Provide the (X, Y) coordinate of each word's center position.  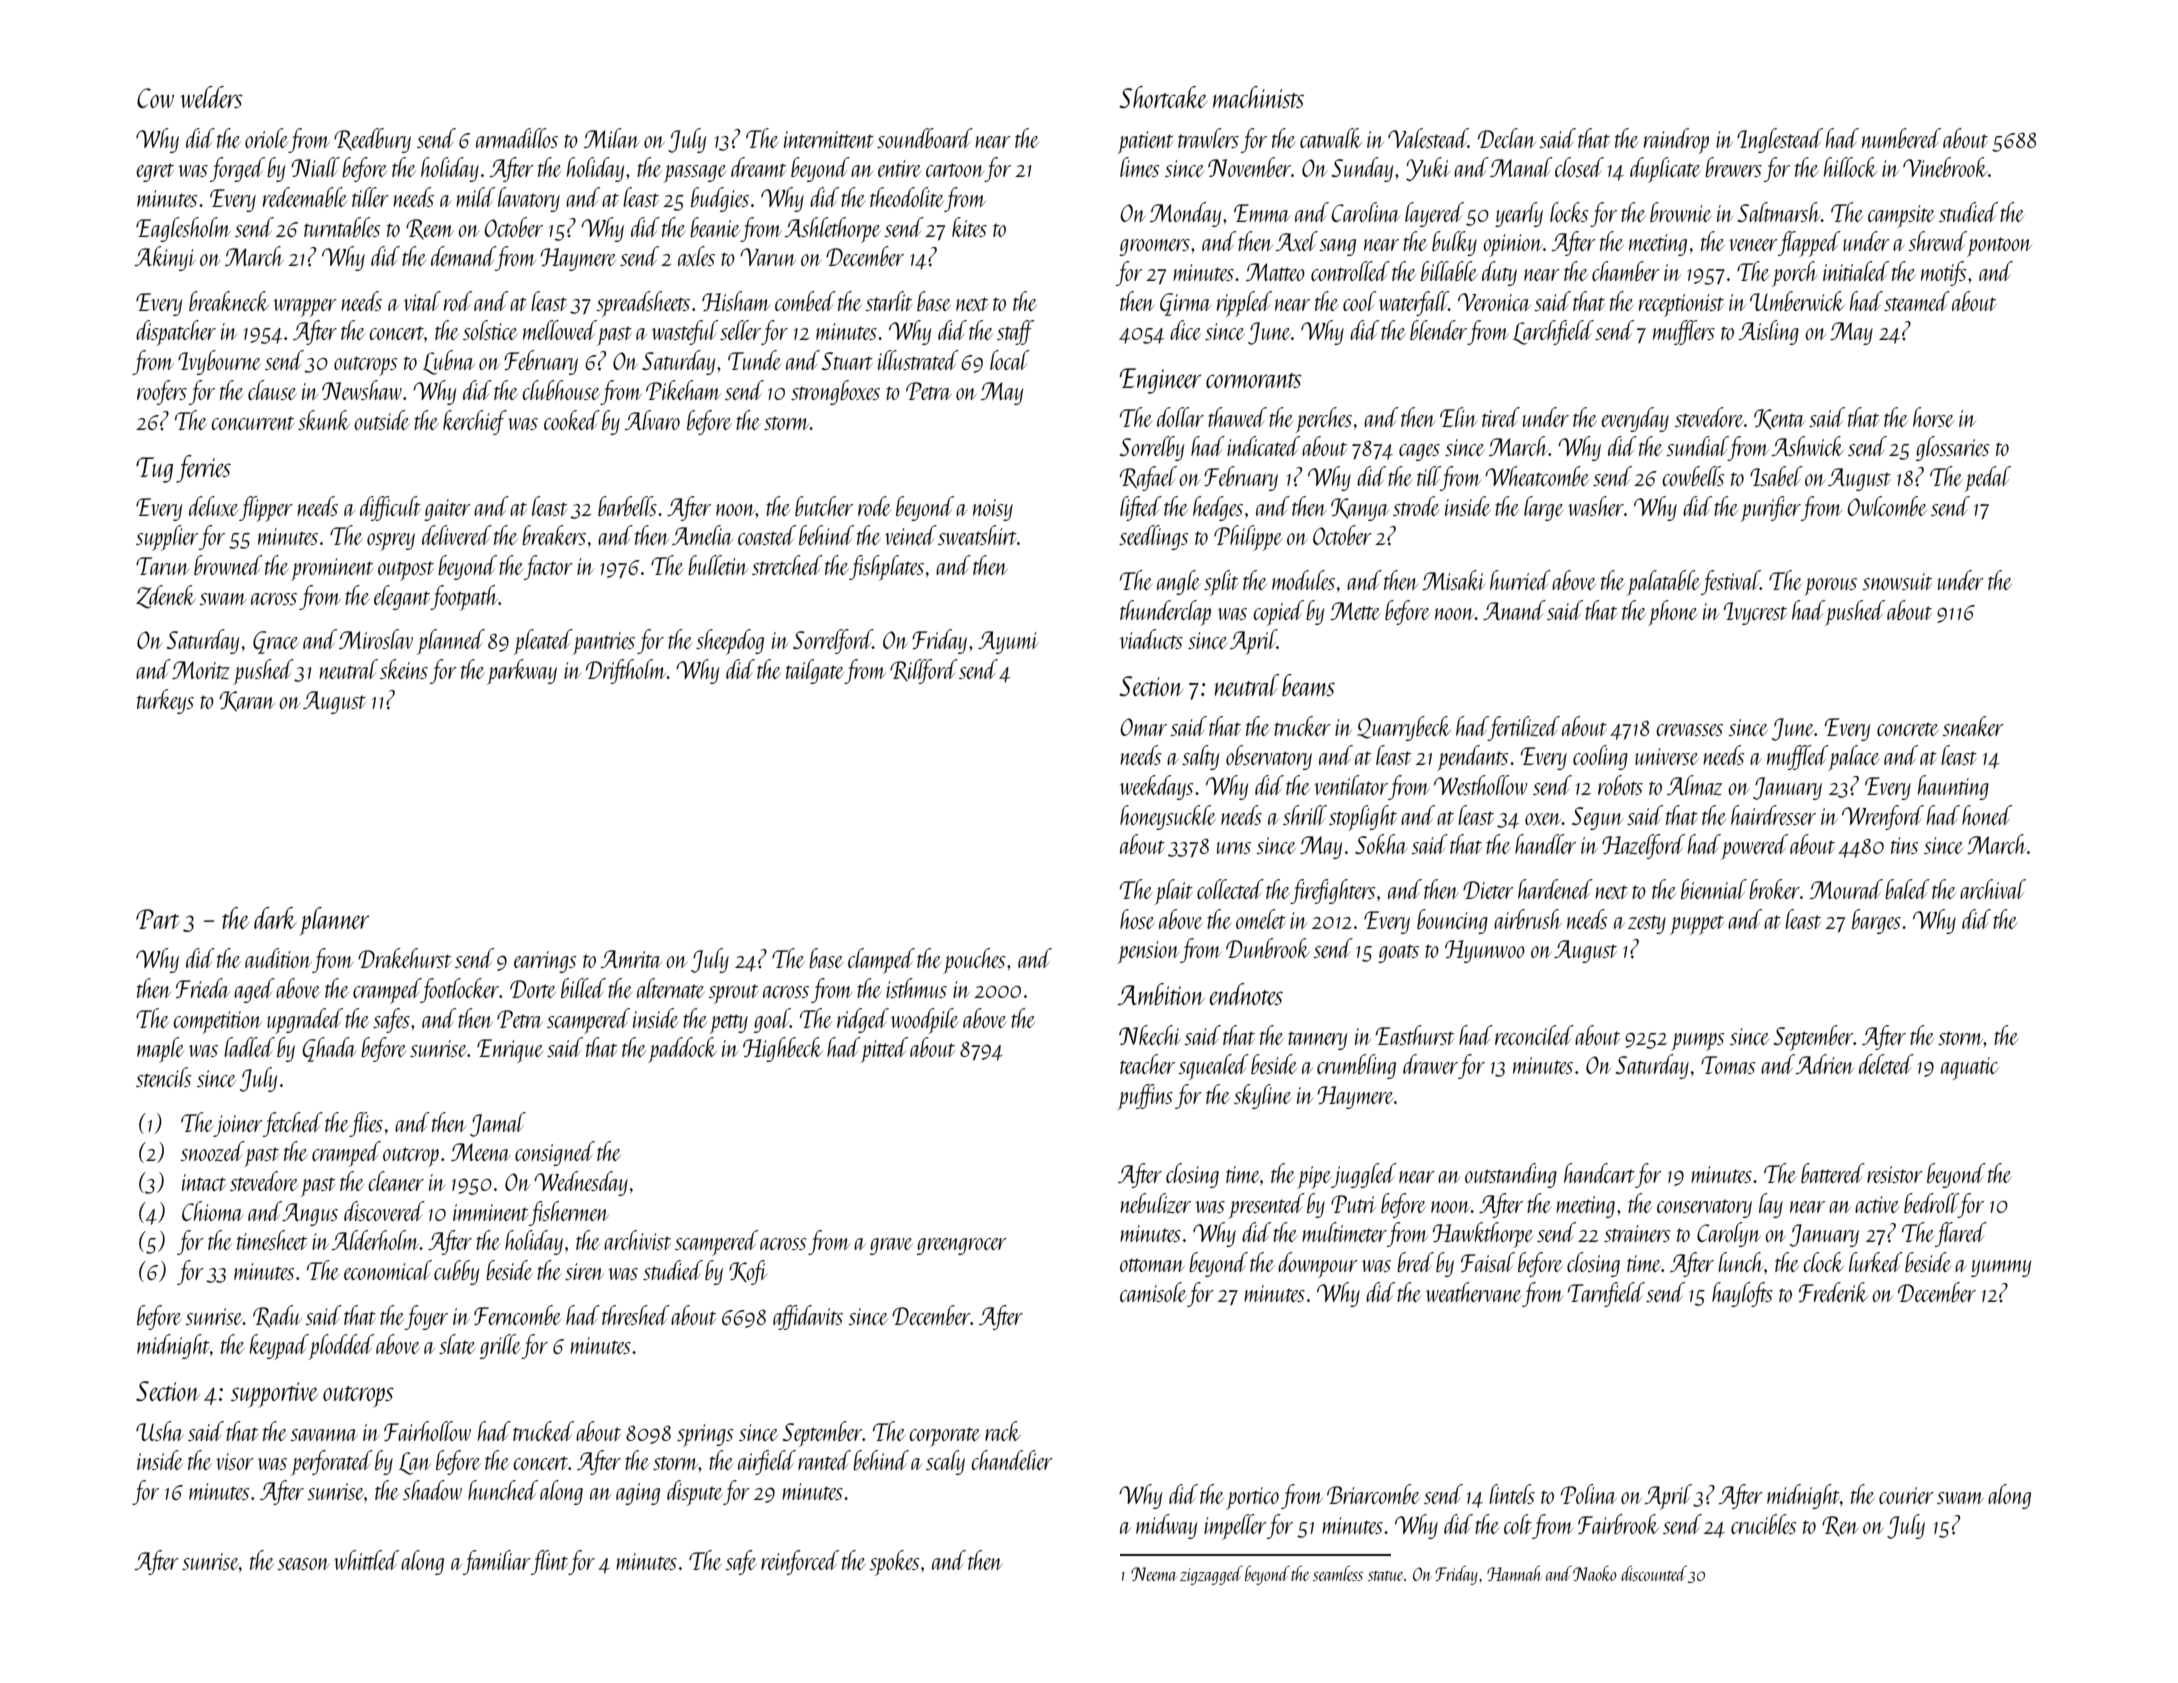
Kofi (748, 1272)
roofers (162, 392)
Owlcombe (1887, 506)
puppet (1697, 925)
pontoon (1999, 247)
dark (275, 918)
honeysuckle (1168, 817)
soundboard (925, 138)
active (1877, 1204)
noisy (993, 510)
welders (211, 97)
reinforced (800, 1562)
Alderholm (376, 1240)
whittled (366, 1560)
